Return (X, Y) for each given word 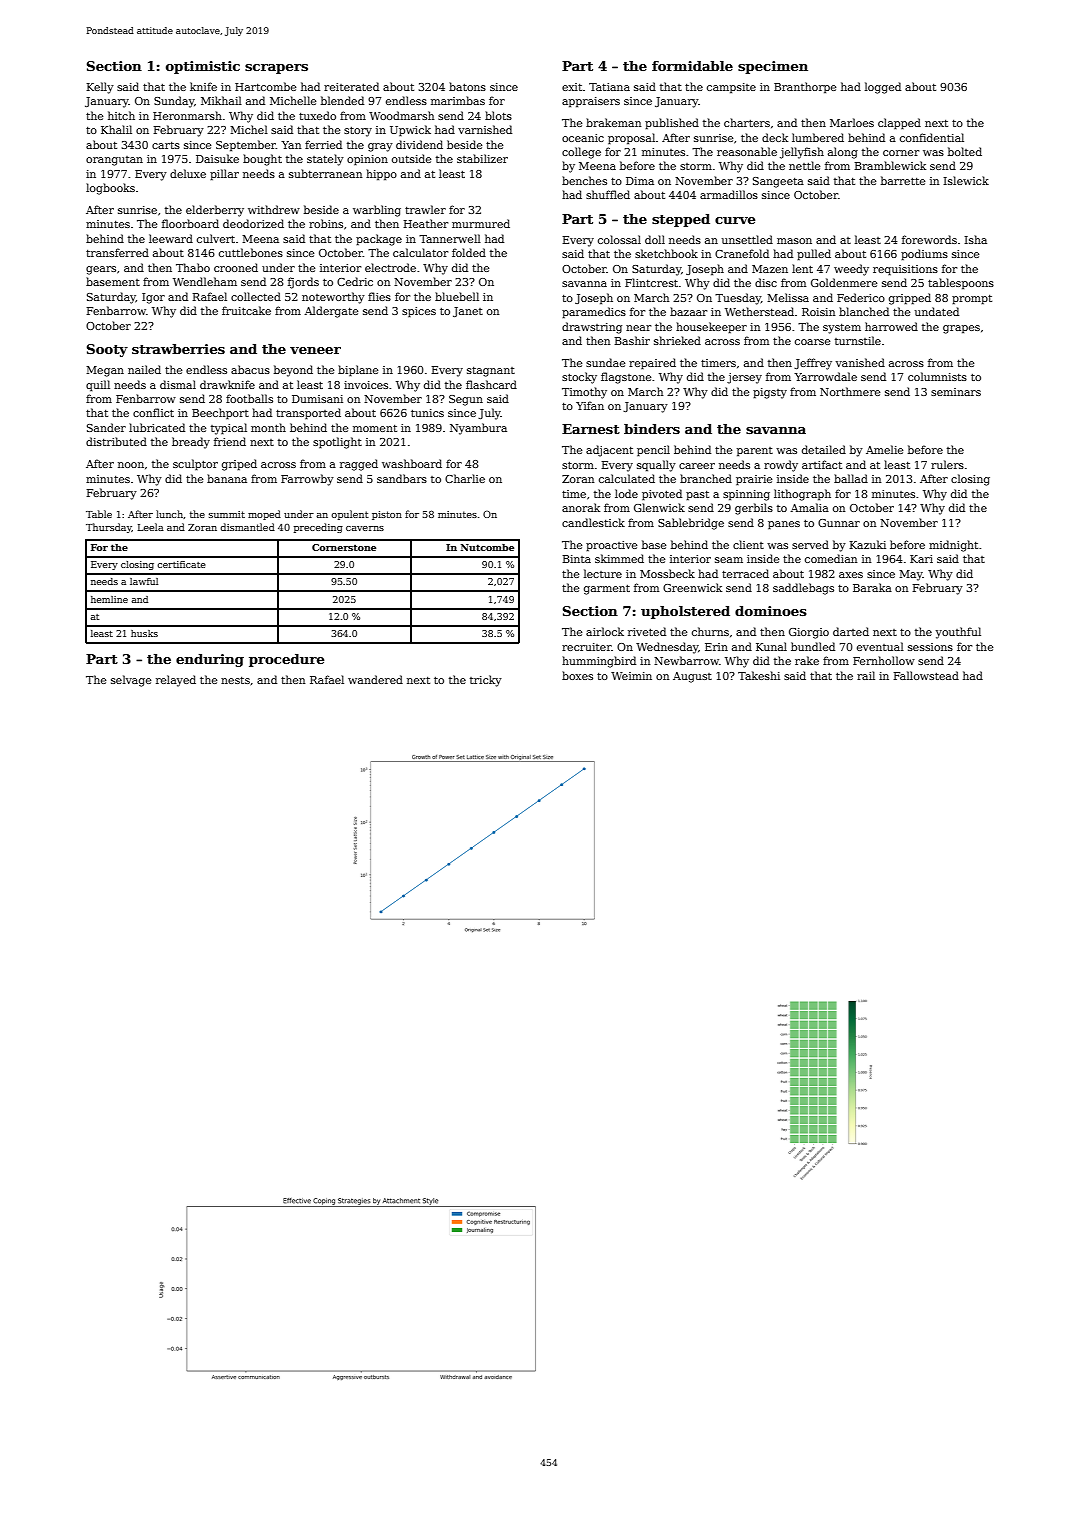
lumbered (818, 137)
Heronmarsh (187, 115)
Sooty (107, 350)
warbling (377, 211)
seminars (956, 392)
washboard (412, 463)
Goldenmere (844, 282)
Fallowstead (926, 675)
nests (235, 680)
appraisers (591, 102)
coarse (813, 342)
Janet (468, 312)
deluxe (188, 173)
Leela (151, 527)
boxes (577, 675)
